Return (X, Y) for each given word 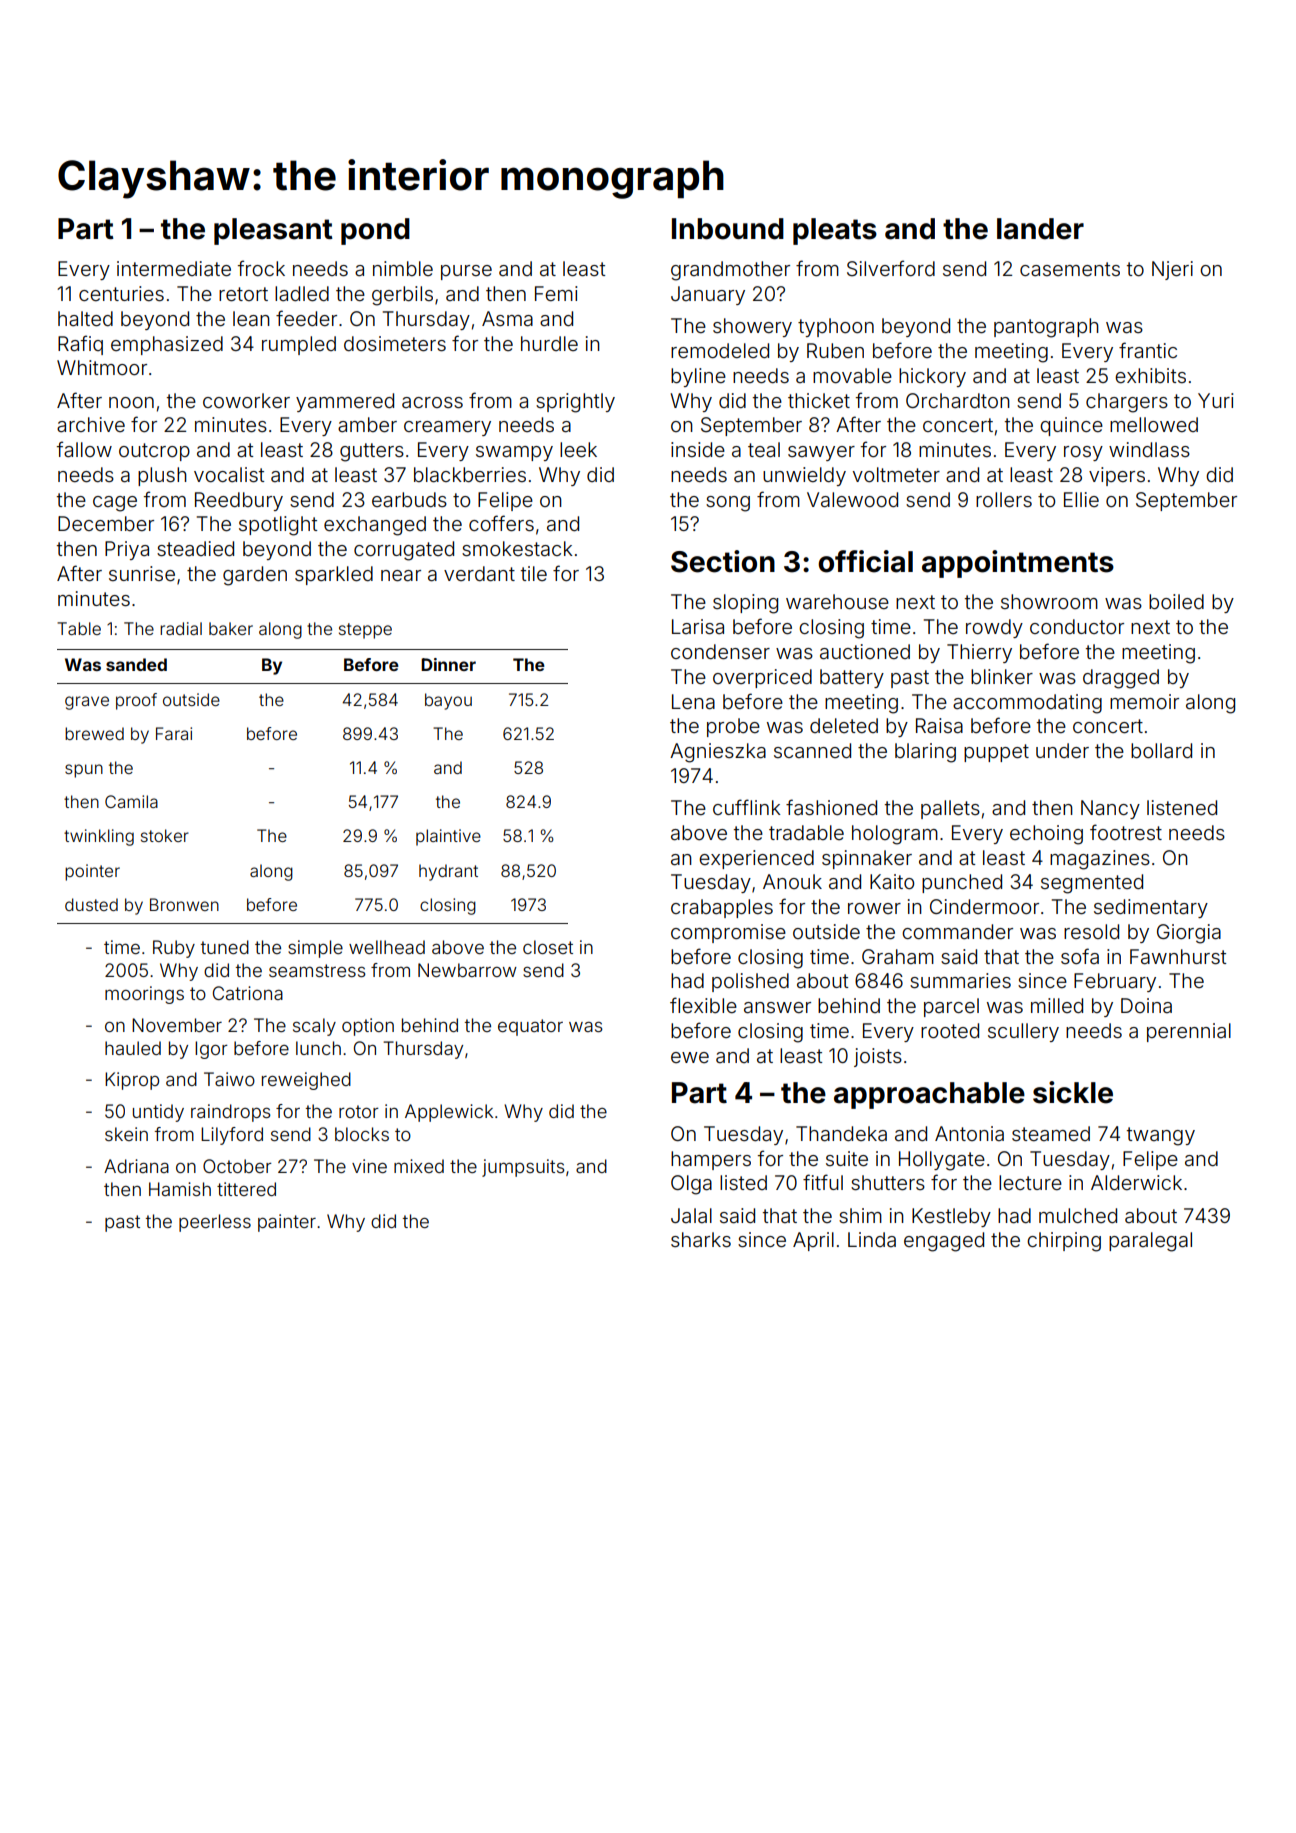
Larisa (698, 626)
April (813, 1241)
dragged (1121, 679)
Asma (507, 318)
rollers (1004, 499)
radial (181, 628)
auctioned (865, 651)
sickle (1073, 1092)
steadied (195, 548)
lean (251, 318)
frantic (1148, 350)
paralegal (1150, 1242)
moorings (144, 995)
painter (287, 1223)
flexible (703, 1005)
